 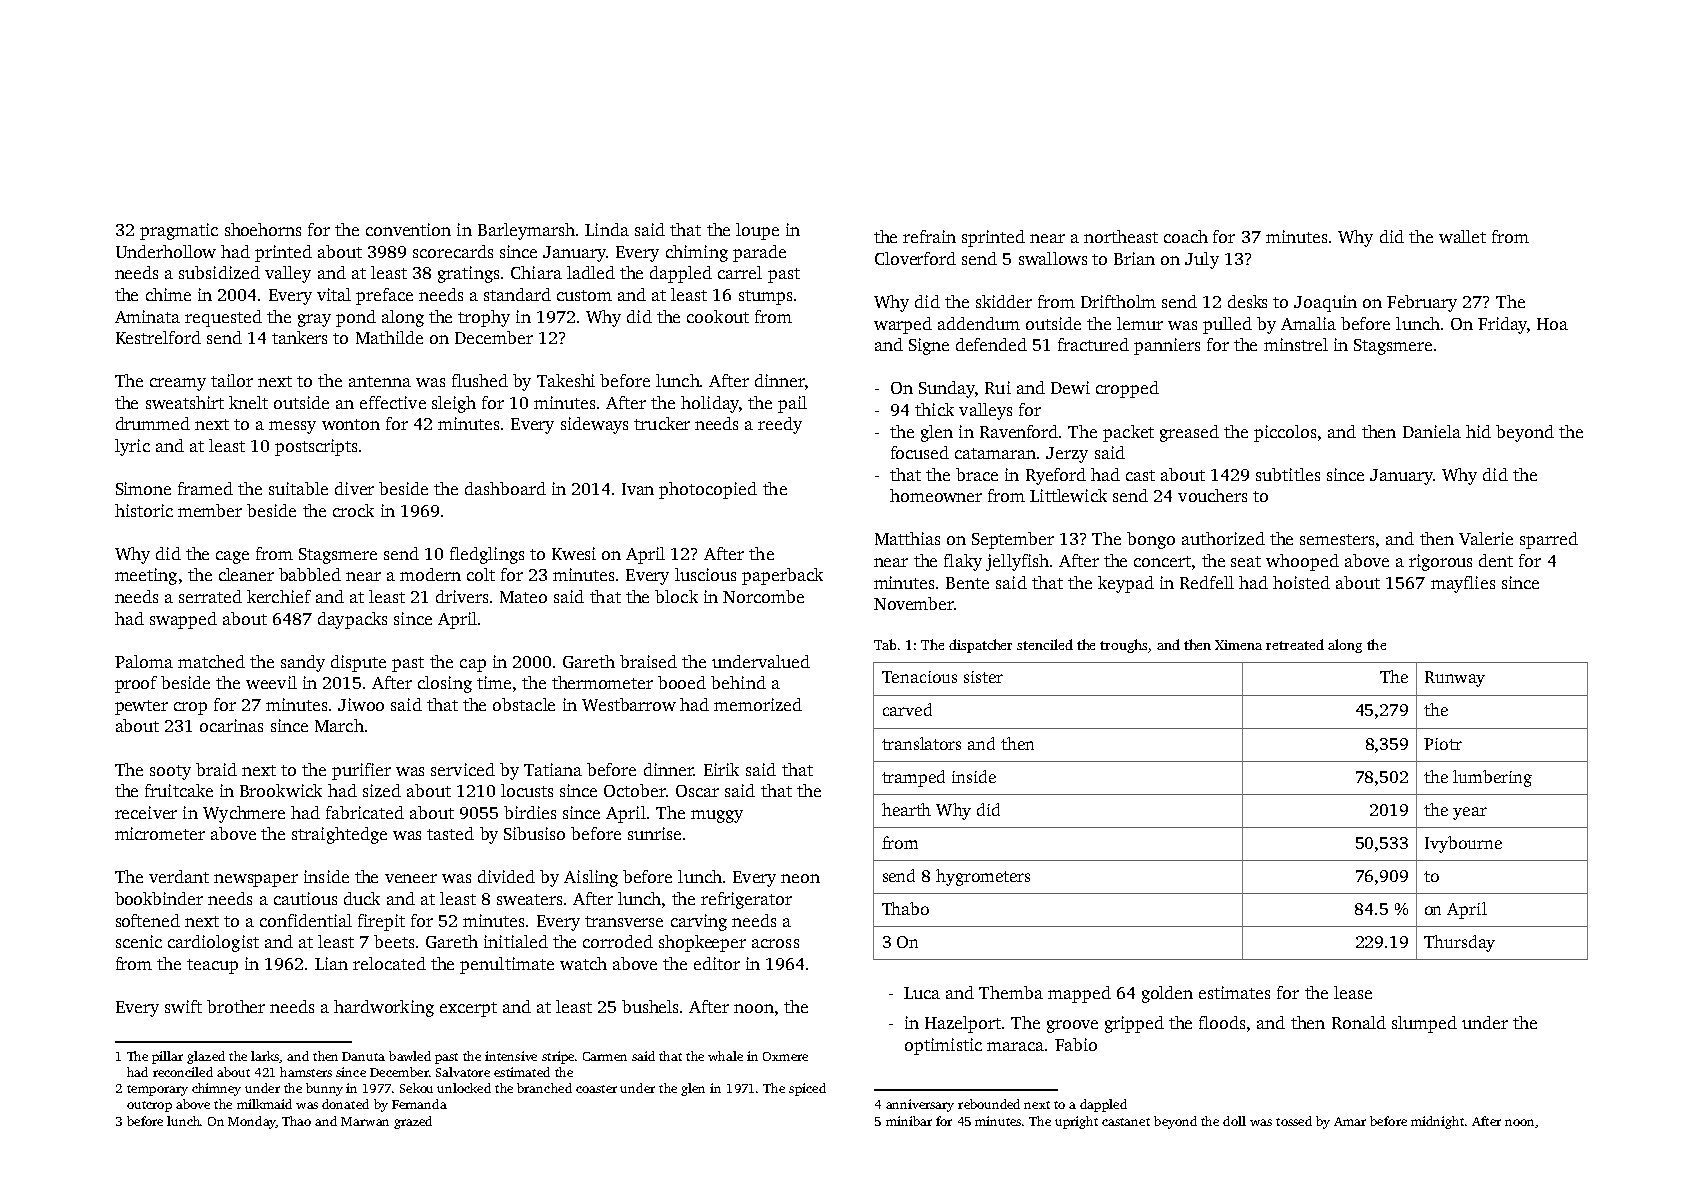 What do you see at coordinates (252, 1122) in the page?
I see `Monday` at bounding box center [252, 1122].
